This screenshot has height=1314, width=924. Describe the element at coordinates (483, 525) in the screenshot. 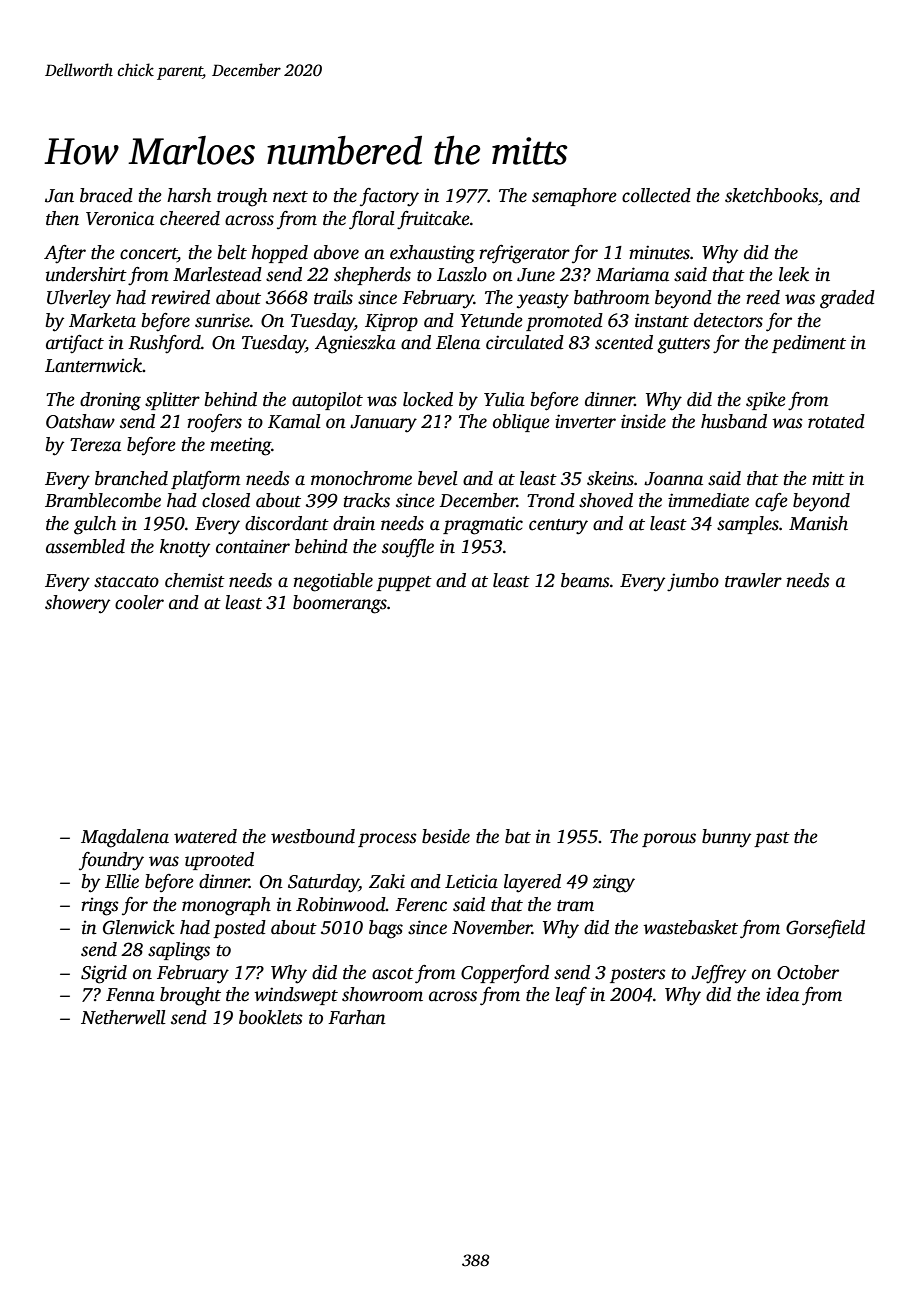

I see `pragmatic` at that location.
